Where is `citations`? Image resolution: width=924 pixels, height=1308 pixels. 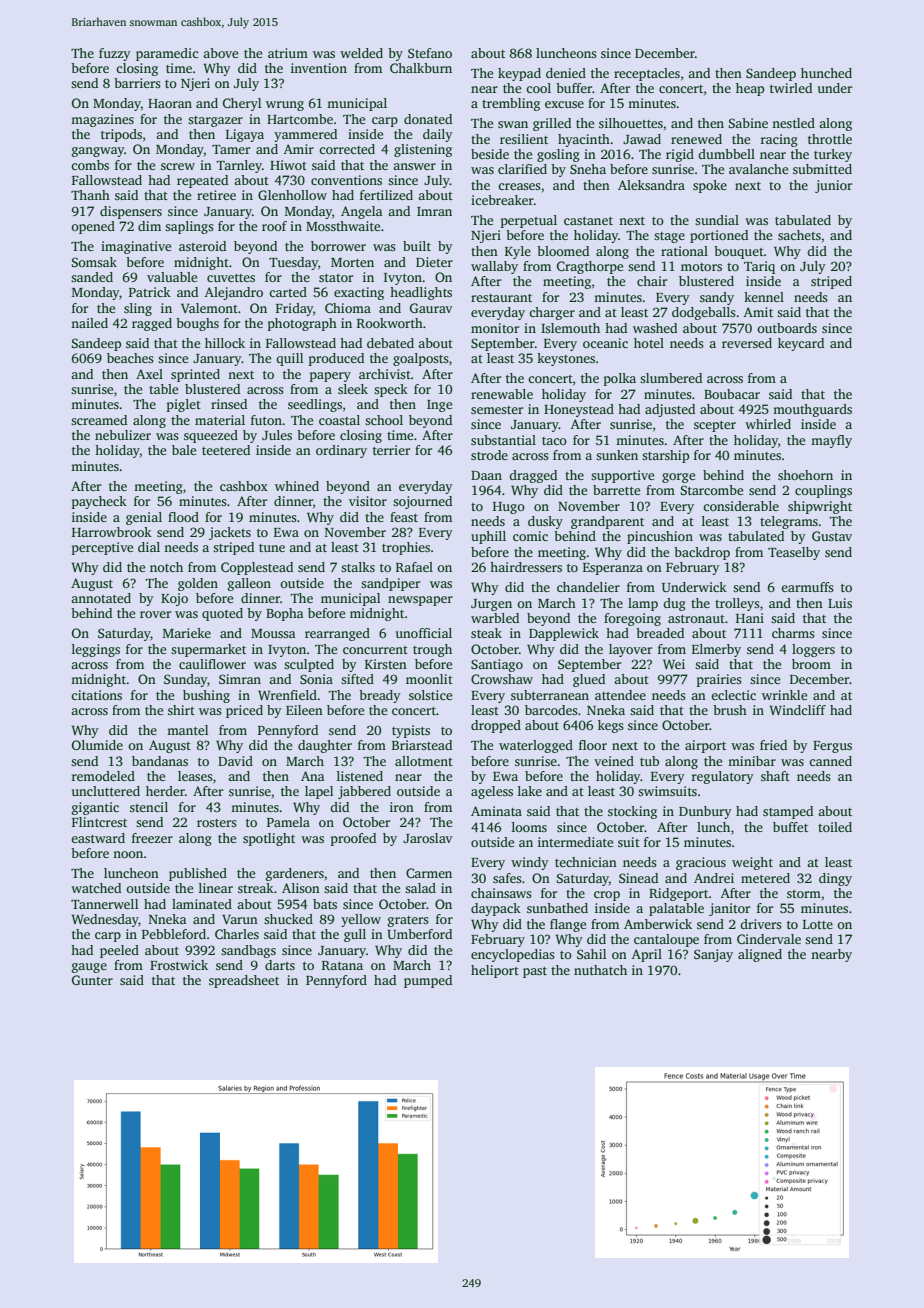
citations is located at coordinates (96, 695).
